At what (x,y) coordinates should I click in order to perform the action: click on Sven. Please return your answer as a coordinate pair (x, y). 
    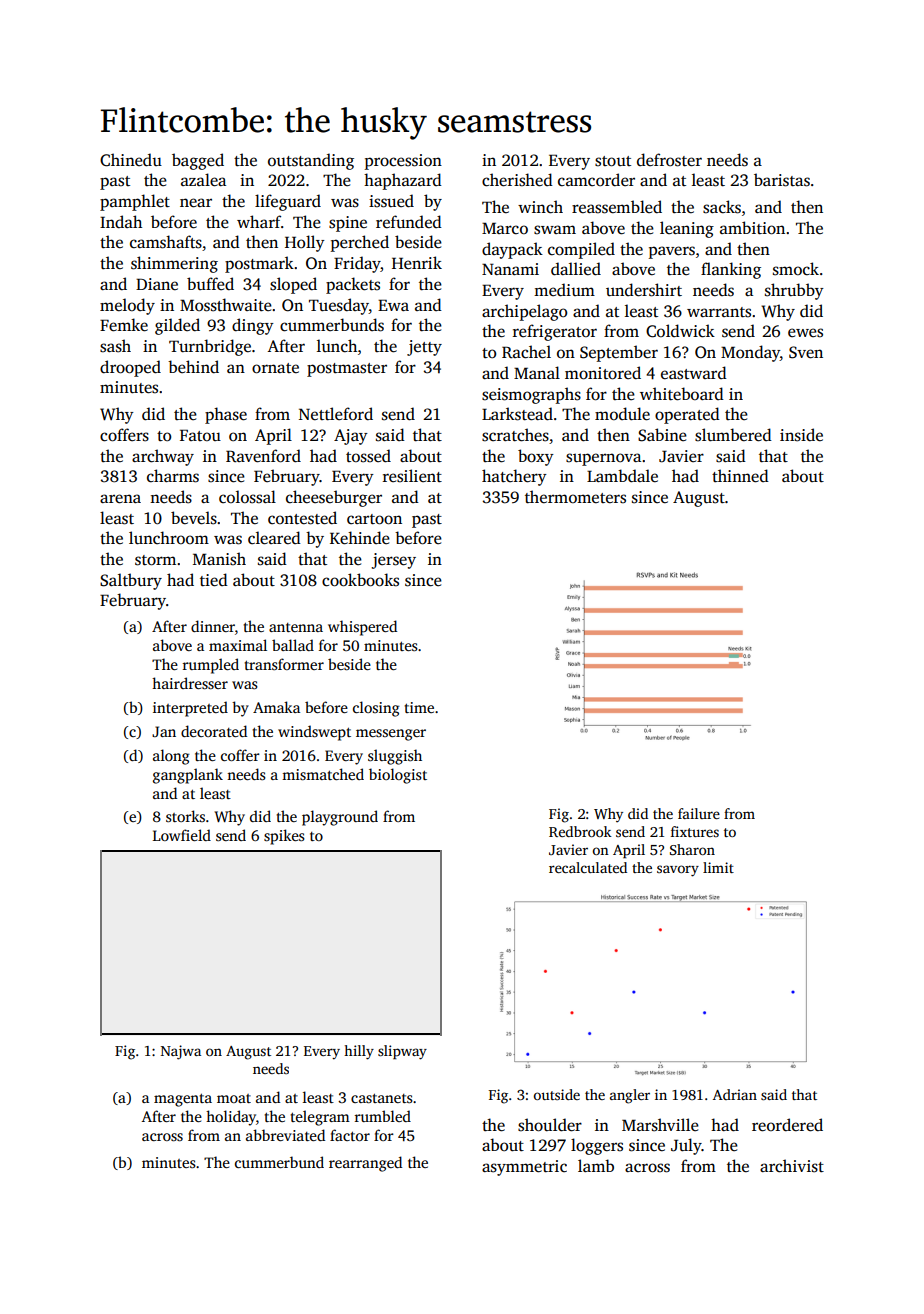
    Looking at the image, I should click on (806, 352).
